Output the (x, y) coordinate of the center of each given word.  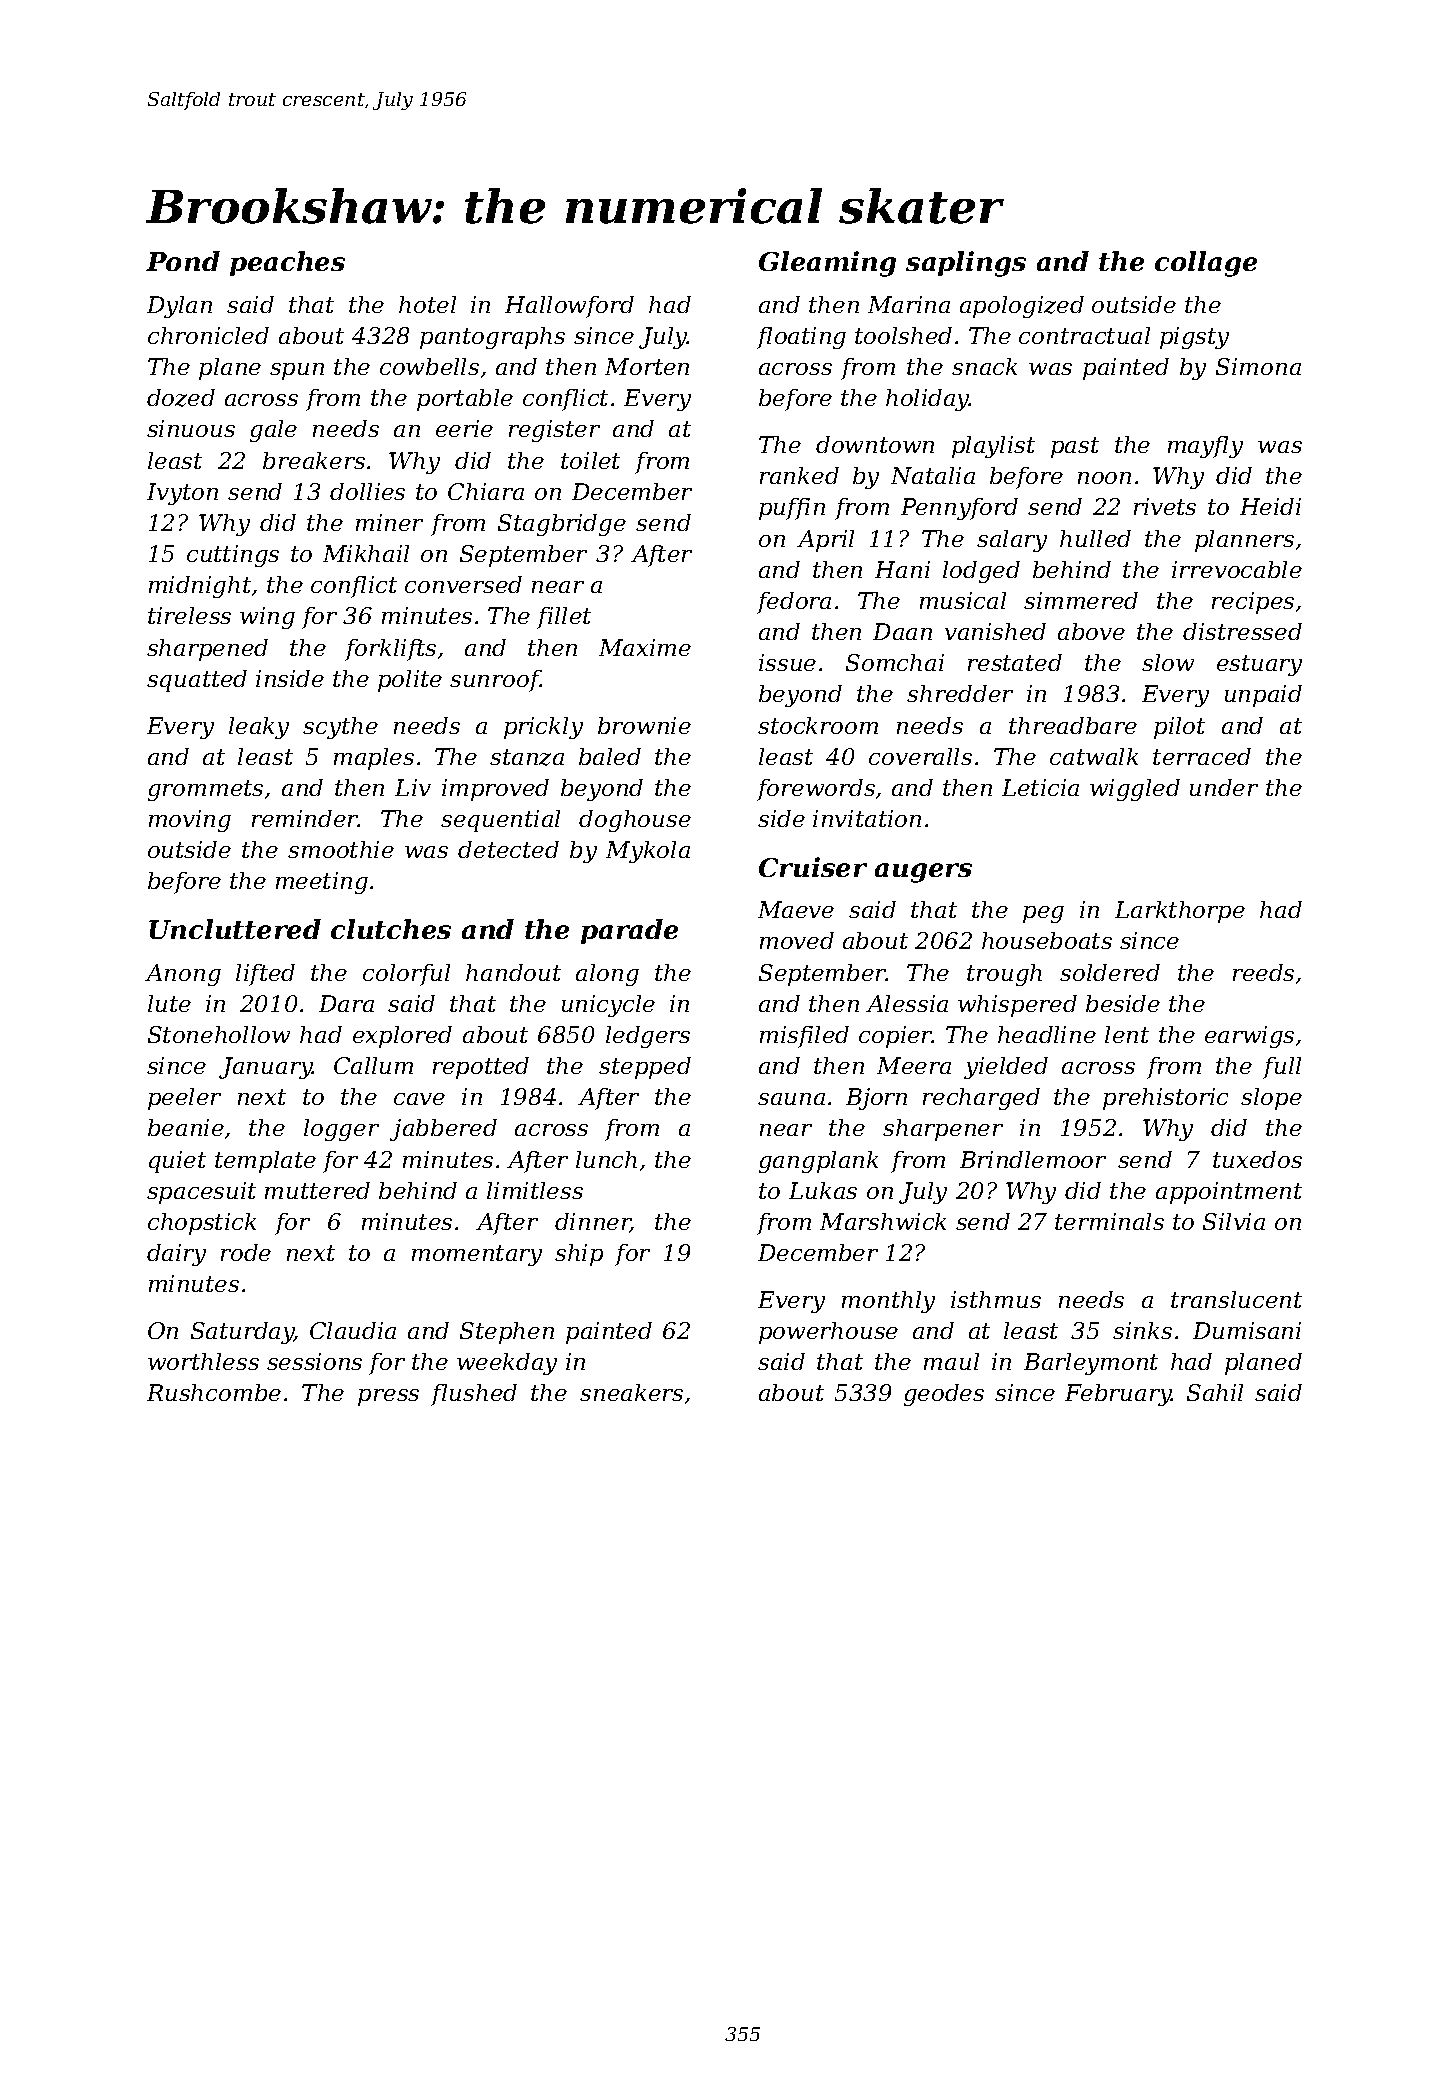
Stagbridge (562, 525)
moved (797, 940)
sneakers (631, 1392)
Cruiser (813, 867)
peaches (287, 263)
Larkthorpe (1180, 912)
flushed (474, 1395)
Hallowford (569, 307)
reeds (1263, 972)
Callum (373, 1065)
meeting (322, 883)
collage (1206, 264)
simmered (1081, 600)
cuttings (233, 556)
